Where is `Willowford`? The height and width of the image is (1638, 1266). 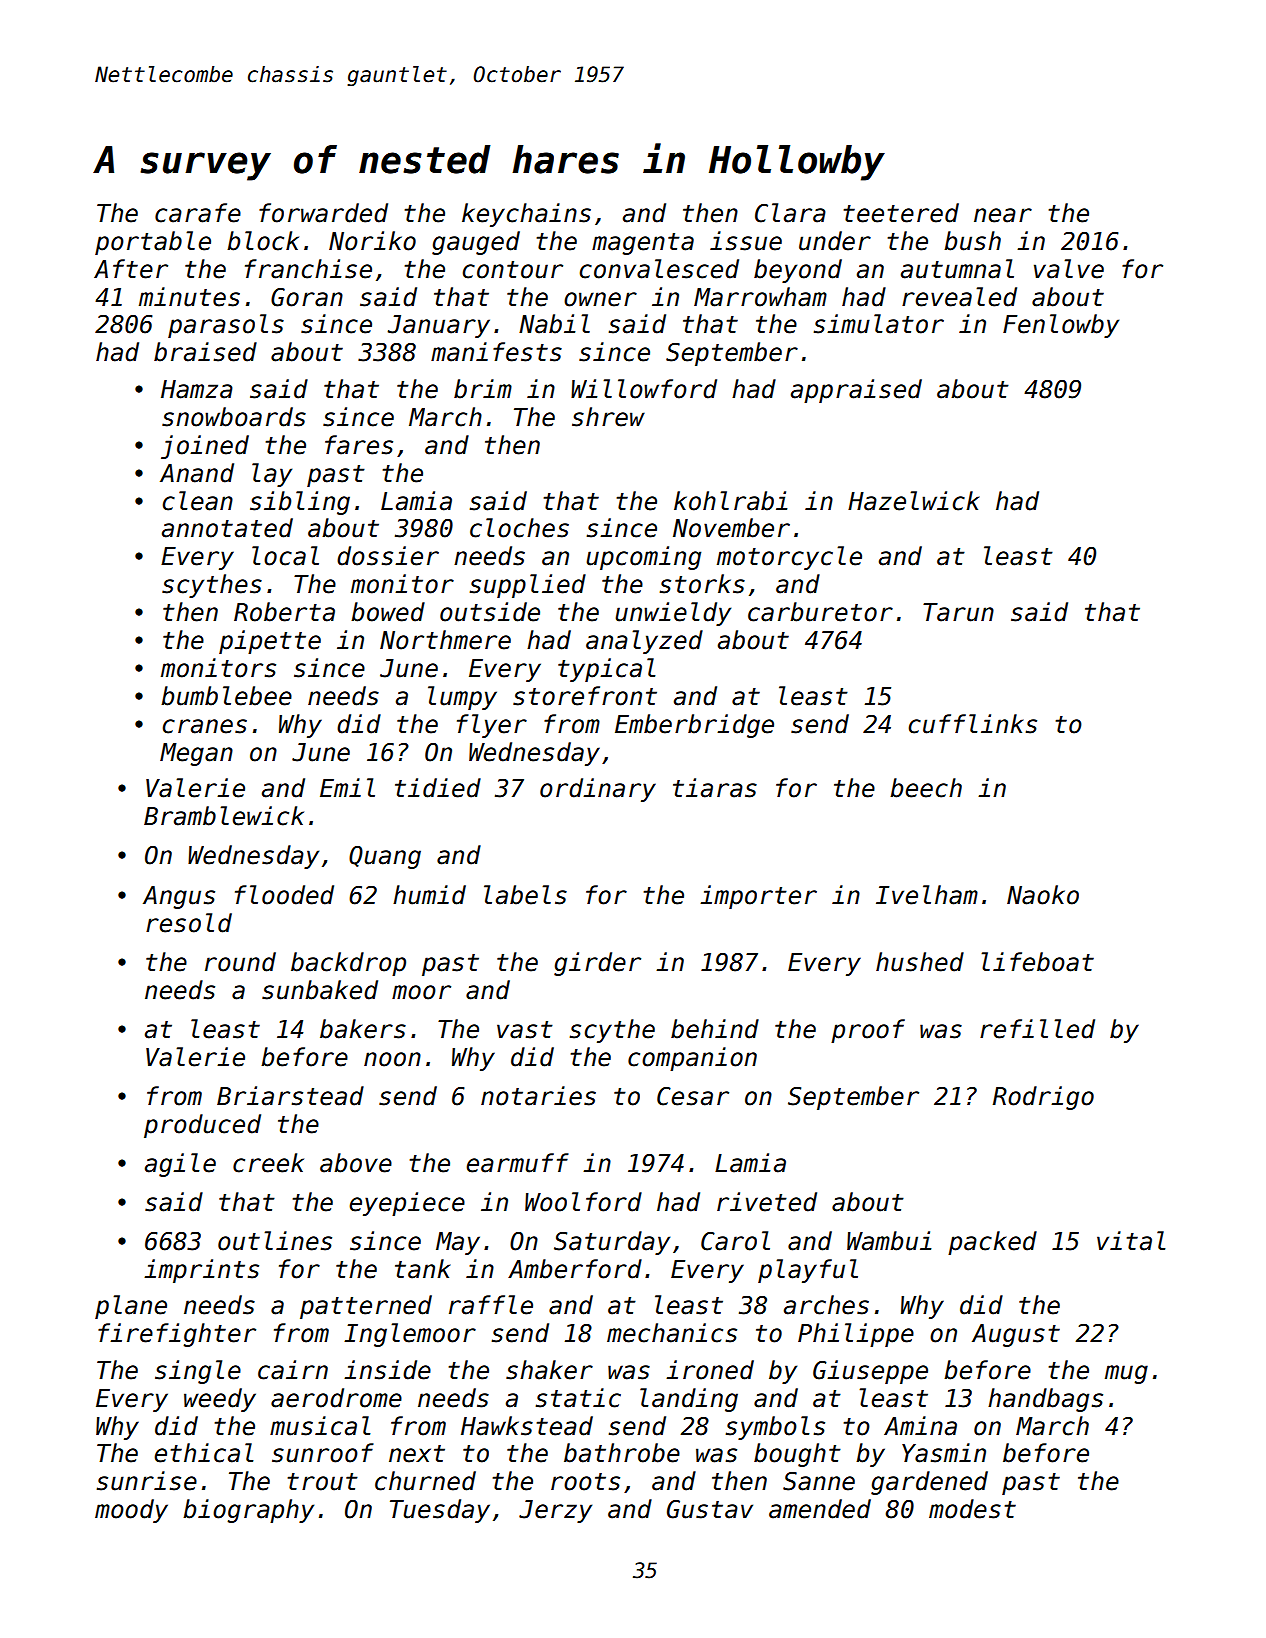
Willowford is located at coordinates (644, 389).
